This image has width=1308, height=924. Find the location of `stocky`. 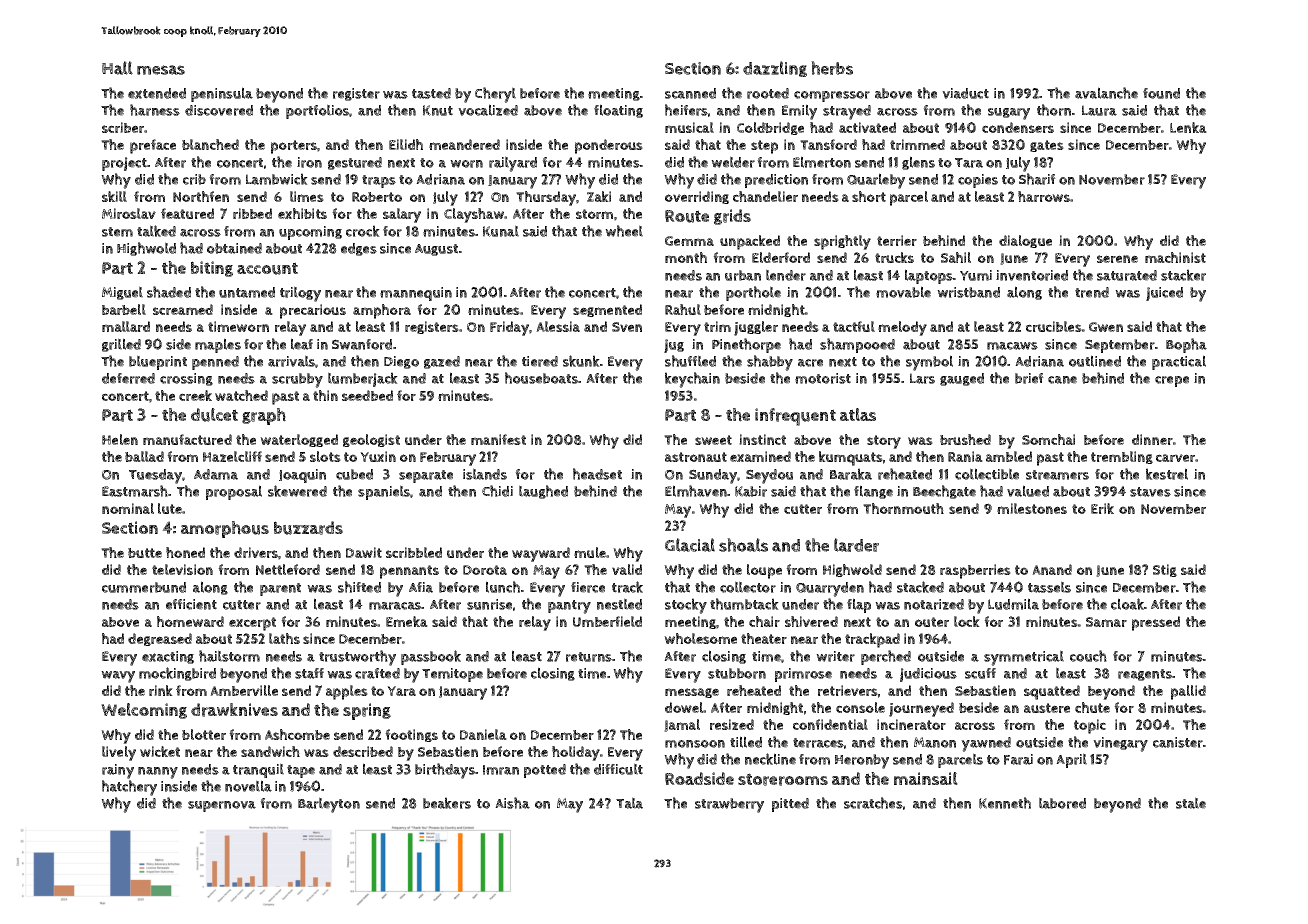

stocky is located at coordinates (686, 606).
